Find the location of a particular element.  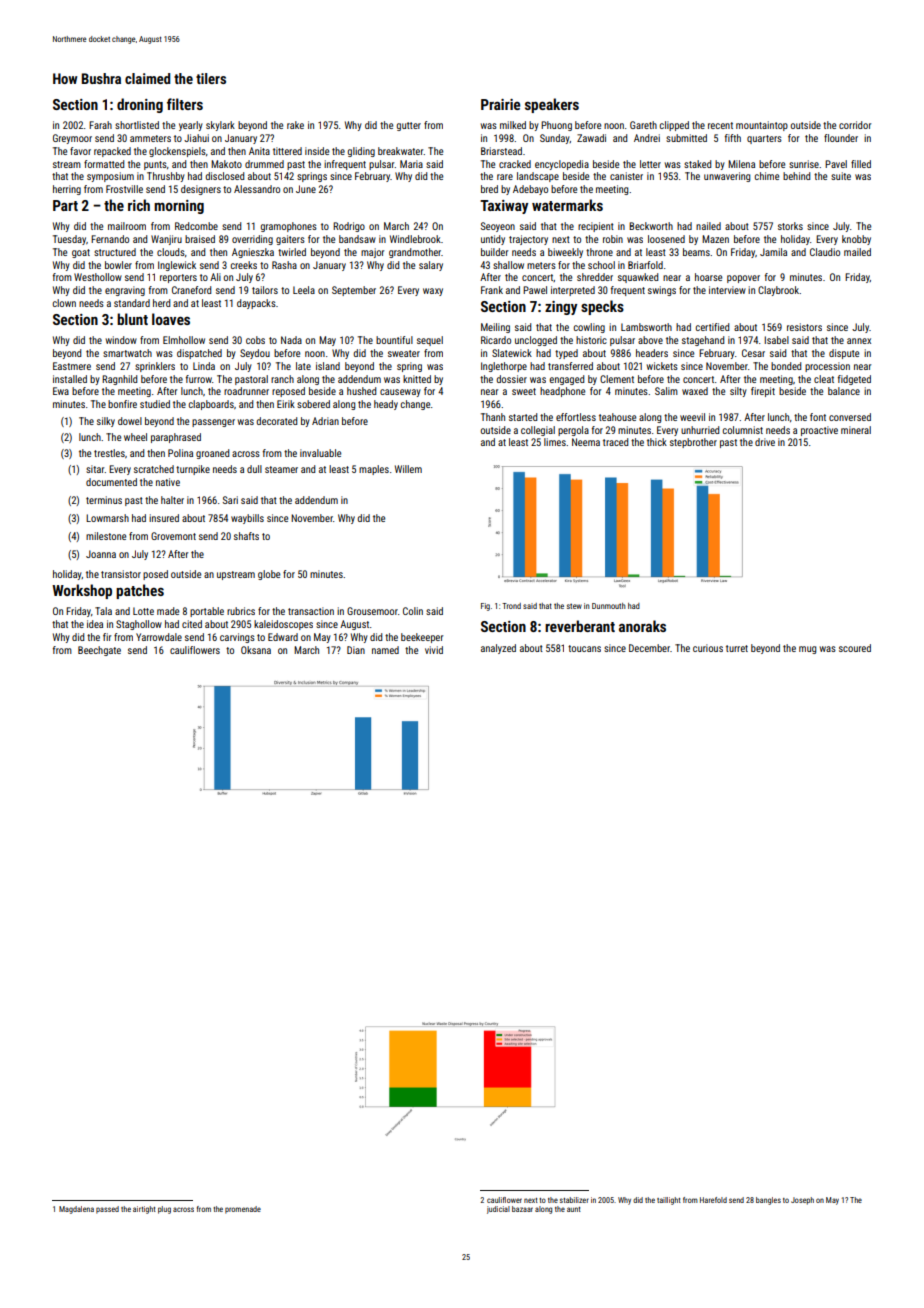

sitar is located at coordinates (95, 469).
